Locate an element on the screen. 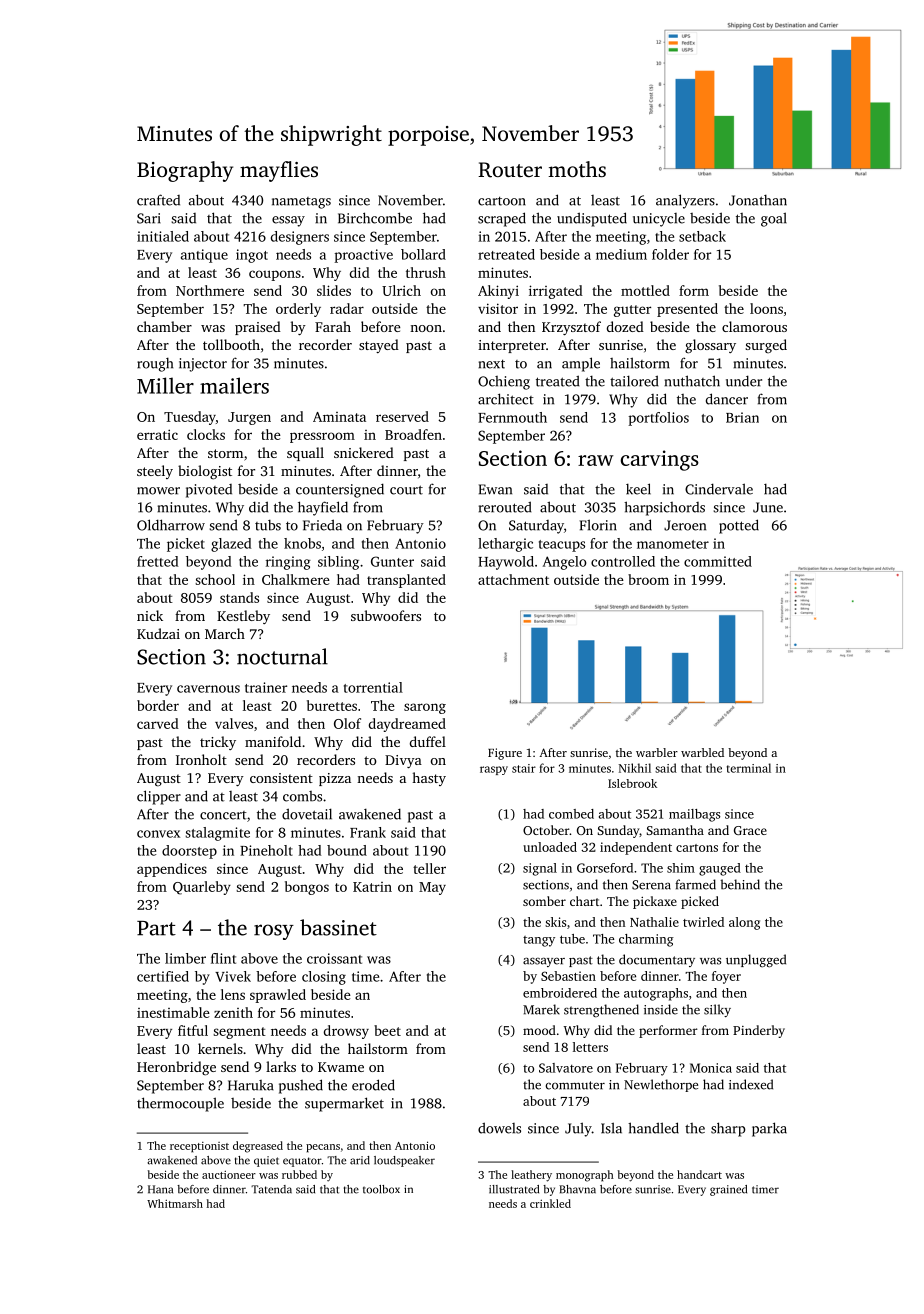 The height and width of the screenshot is (1314, 924). Ulrich is located at coordinates (401, 290).
